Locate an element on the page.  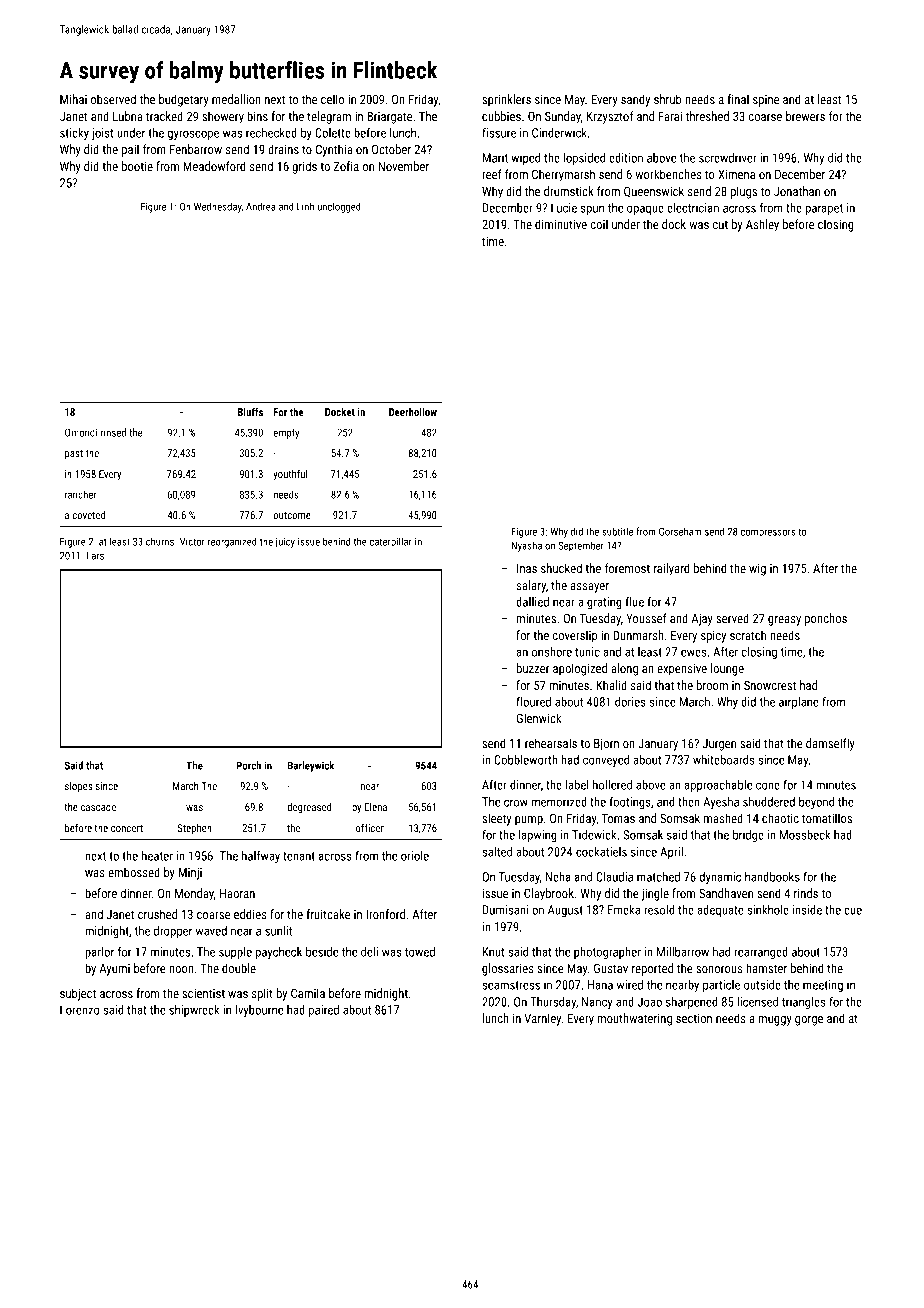
compressors is located at coordinates (768, 533).
